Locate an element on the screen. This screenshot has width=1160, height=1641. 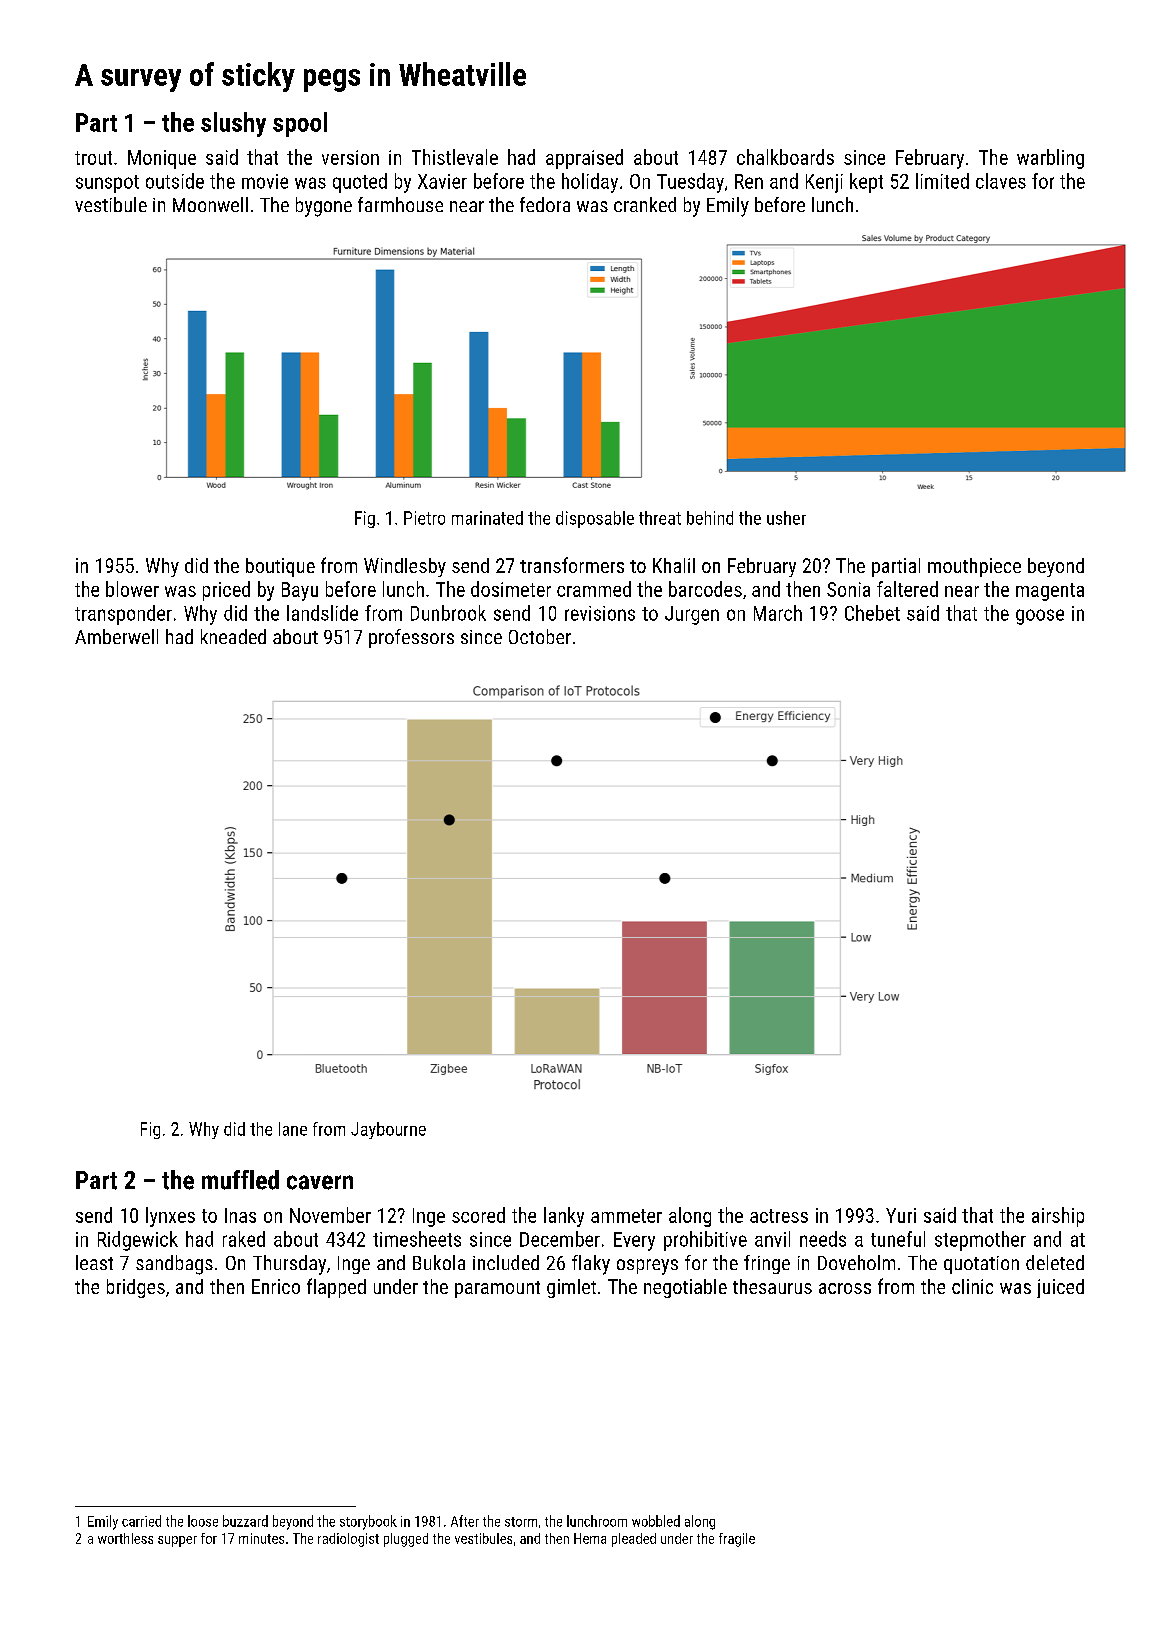
Jaybourne is located at coordinates (388, 1130).
